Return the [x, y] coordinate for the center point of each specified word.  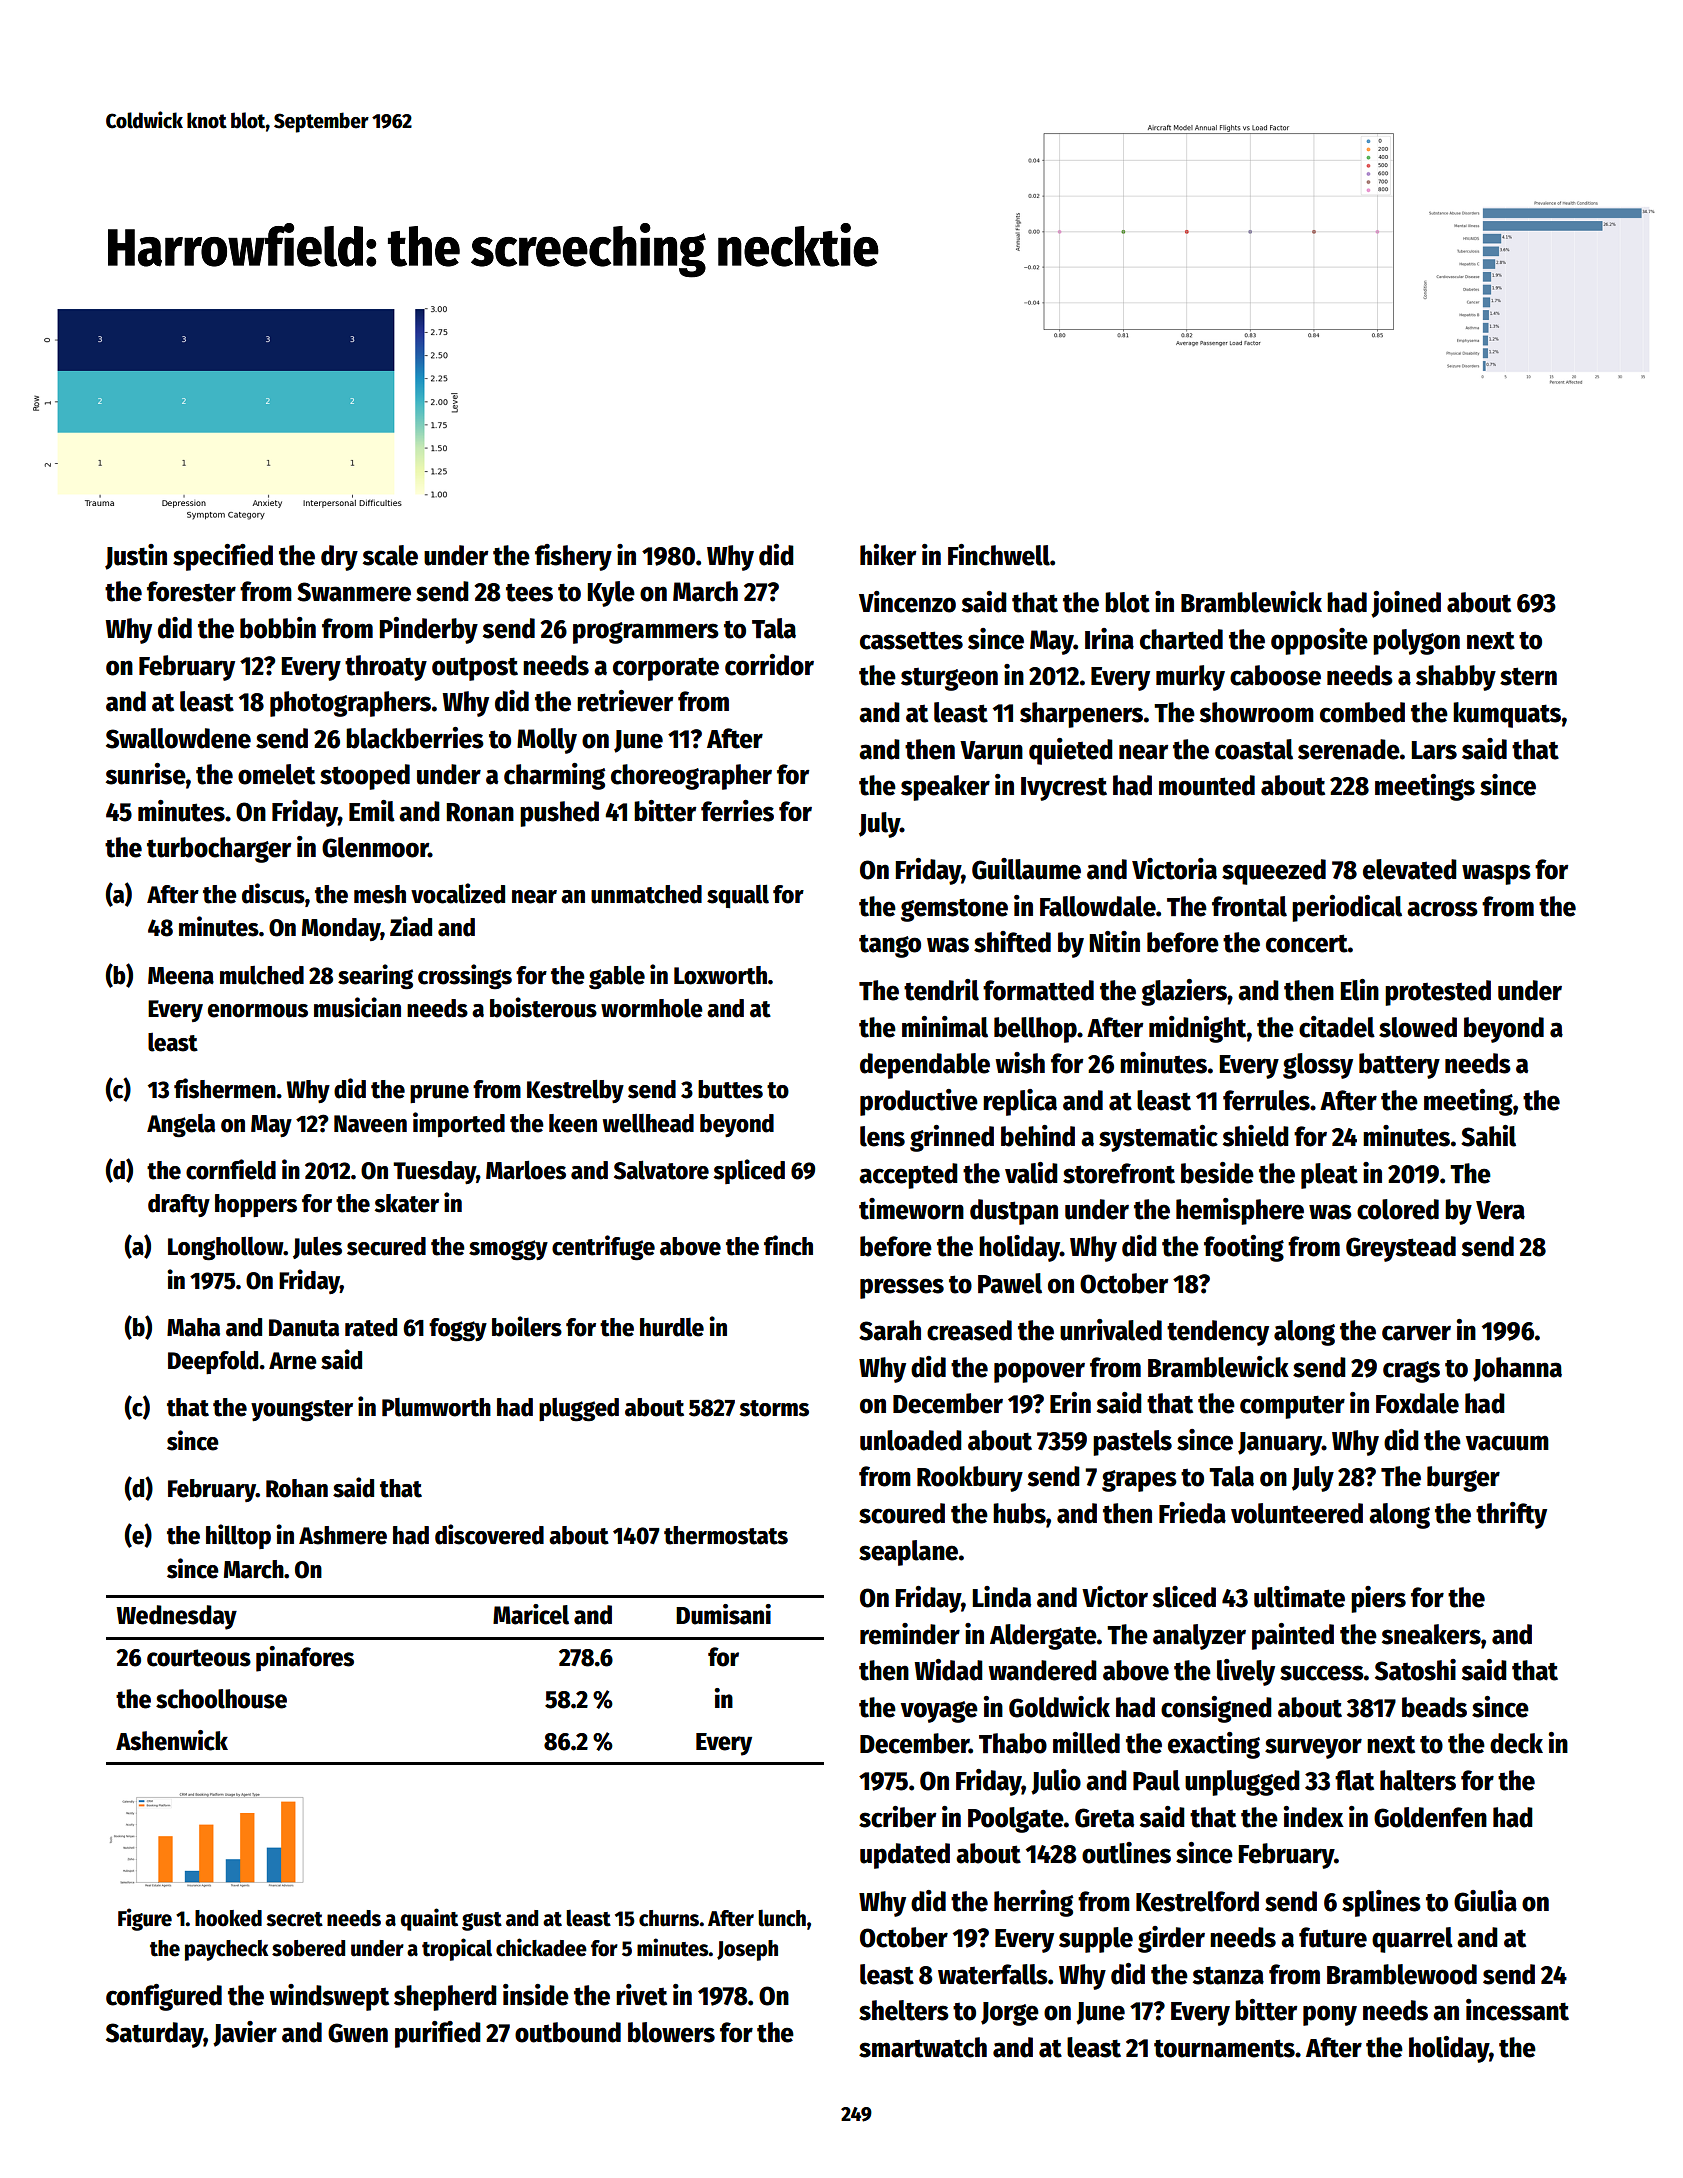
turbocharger [219, 850]
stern [1528, 676]
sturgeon [949, 679]
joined [1406, 604]
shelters [904, 2010]
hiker [888, 555]
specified [223, 557]
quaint [429, 1919]
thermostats [726, 1535]
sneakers [1431, 1634]
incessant [1517, 2010]
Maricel [531, 1614]
